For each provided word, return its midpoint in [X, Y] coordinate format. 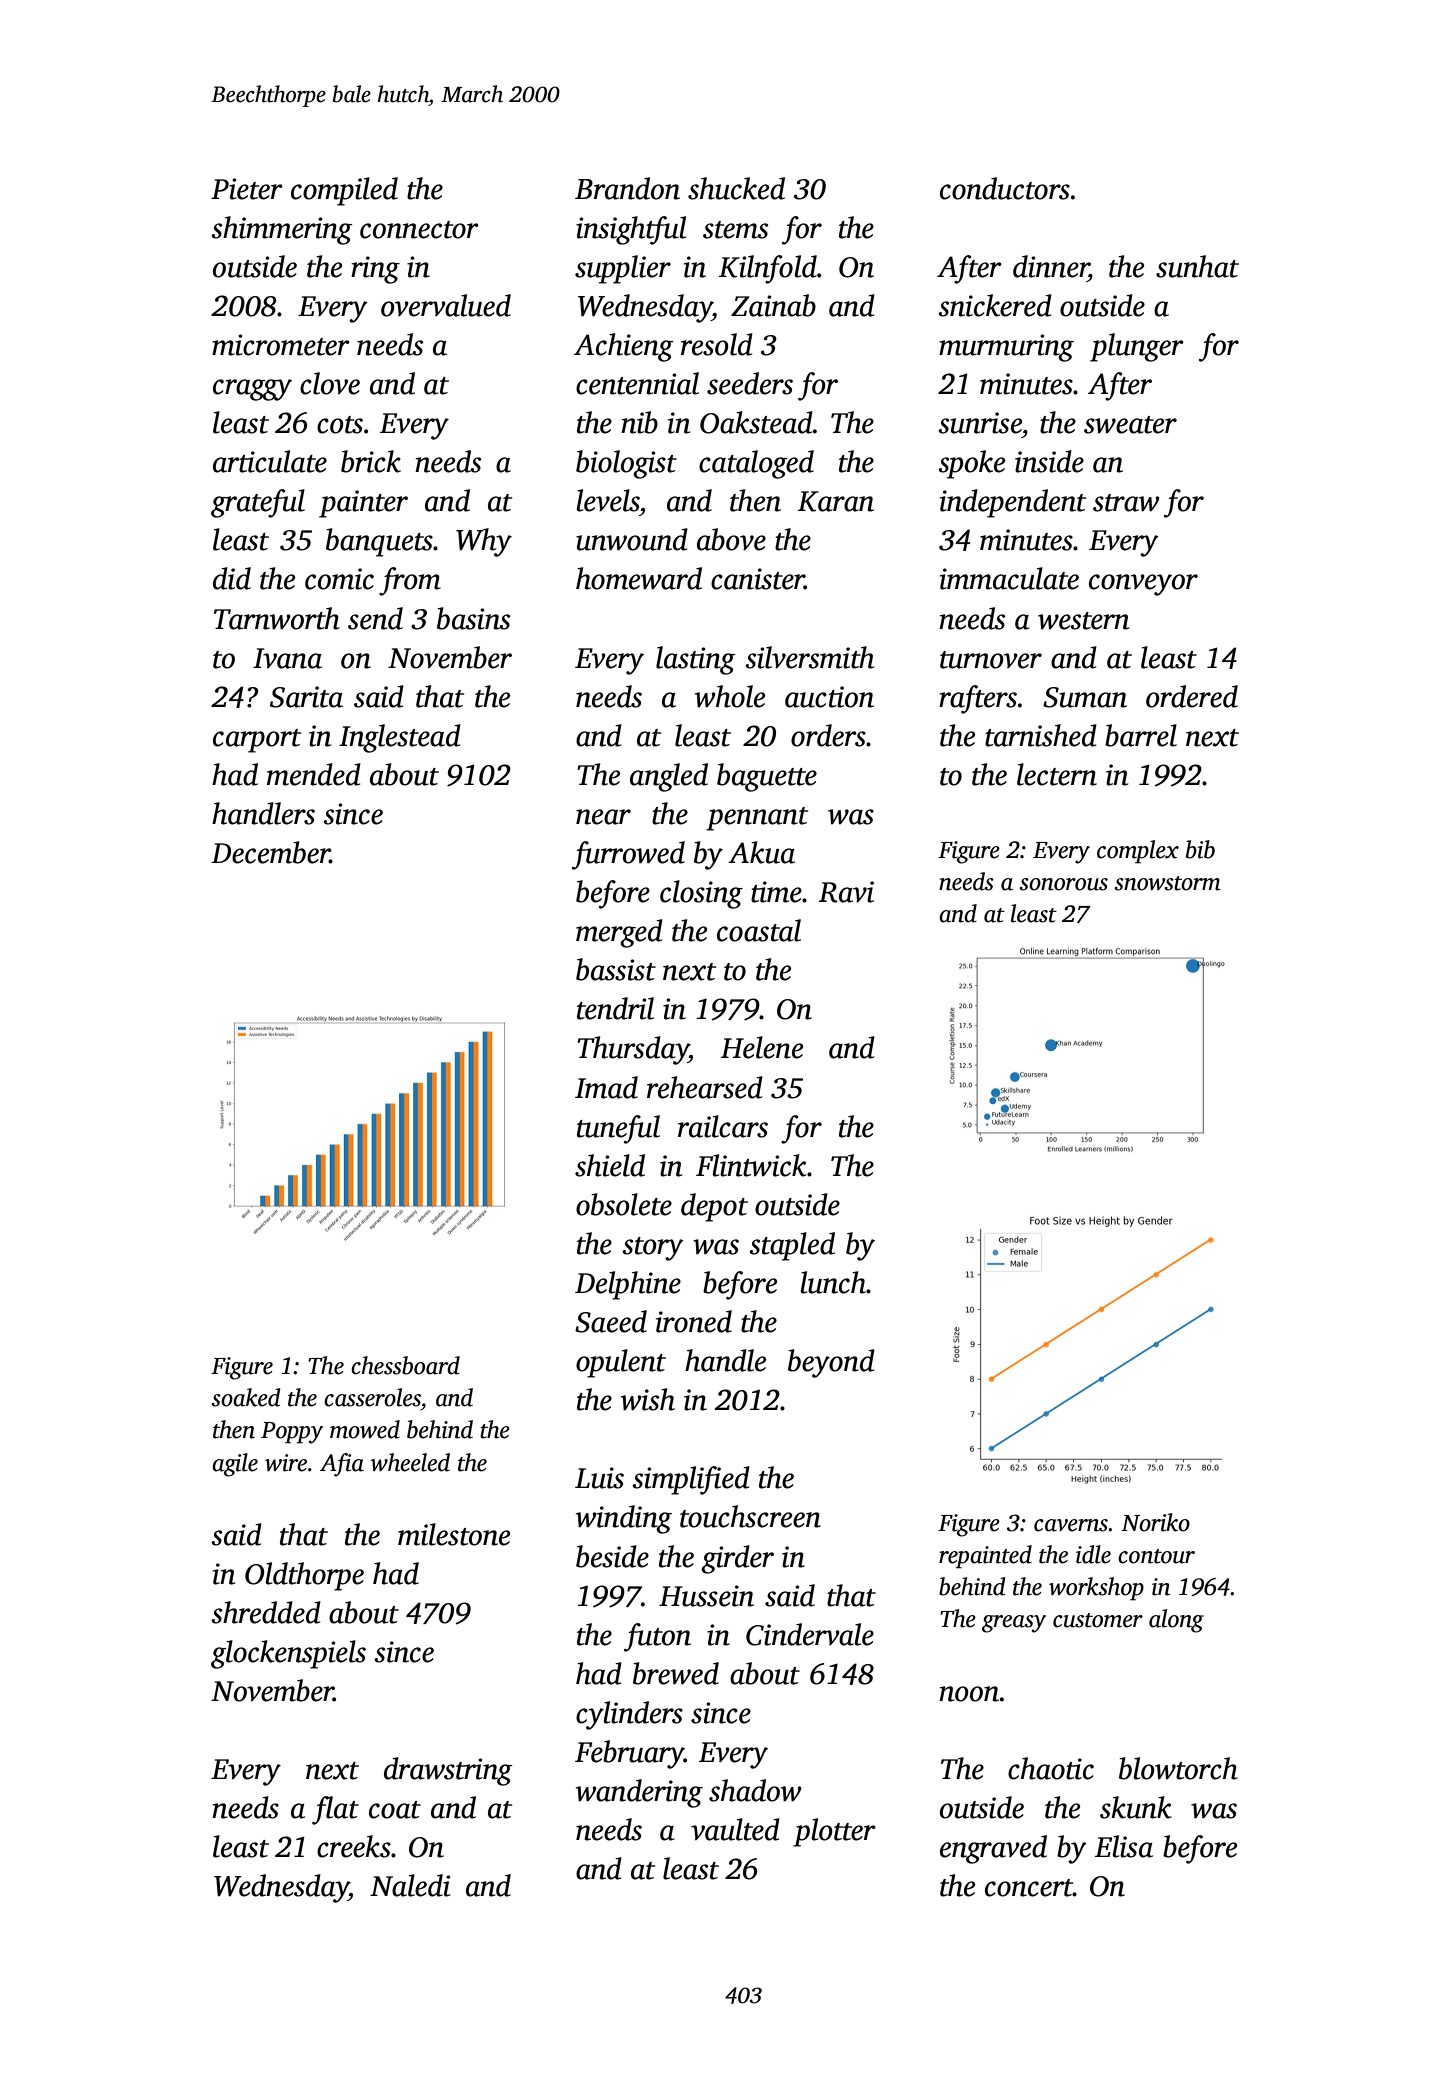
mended [314, 774]
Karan [836, 501]
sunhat [1197, 266]
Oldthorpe [304, 1576]
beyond [831, 1363]
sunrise [980, 423]
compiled [344, 191]
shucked [736, 188]
